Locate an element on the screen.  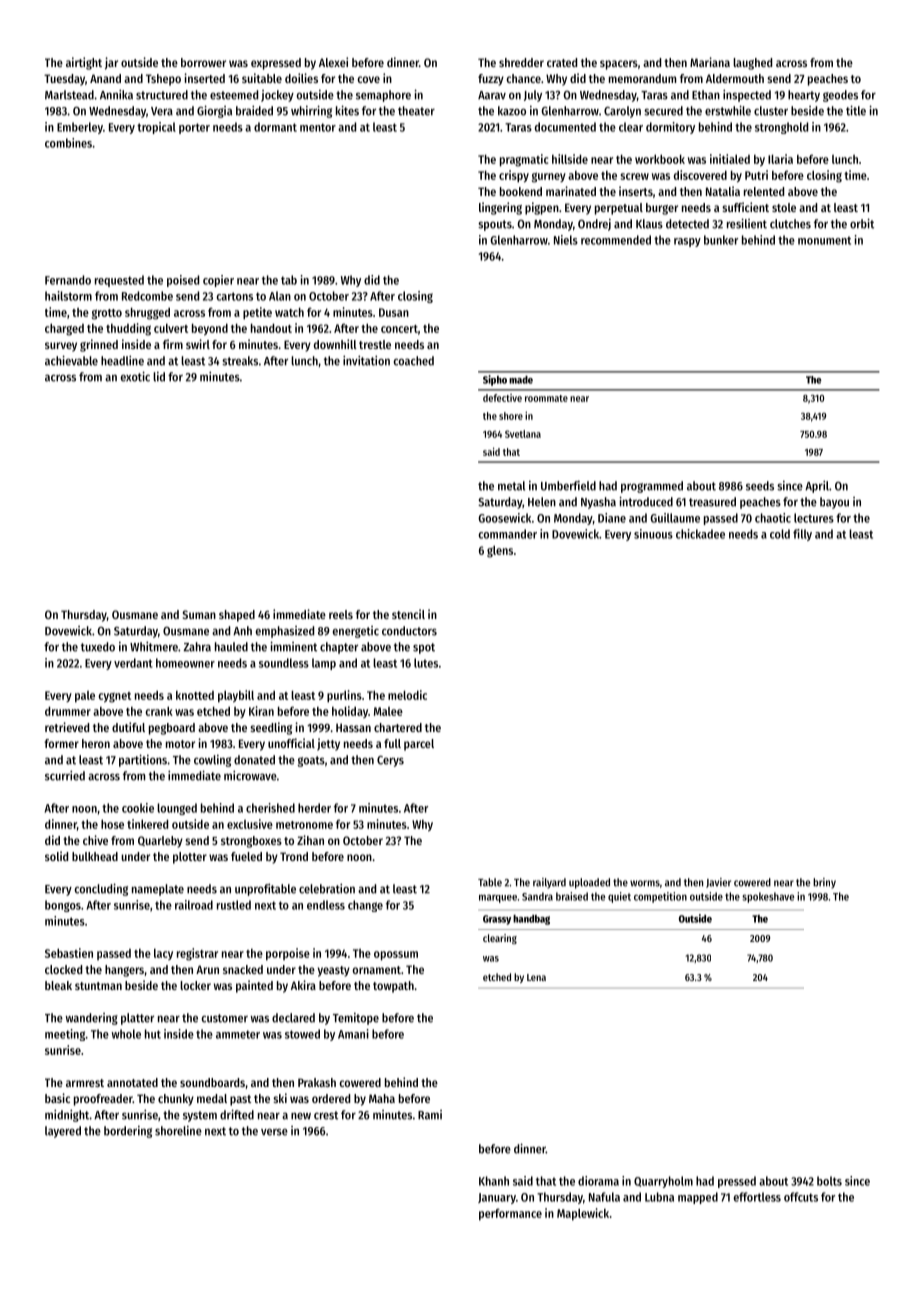
shredder is located at coordinates (521, 62).
